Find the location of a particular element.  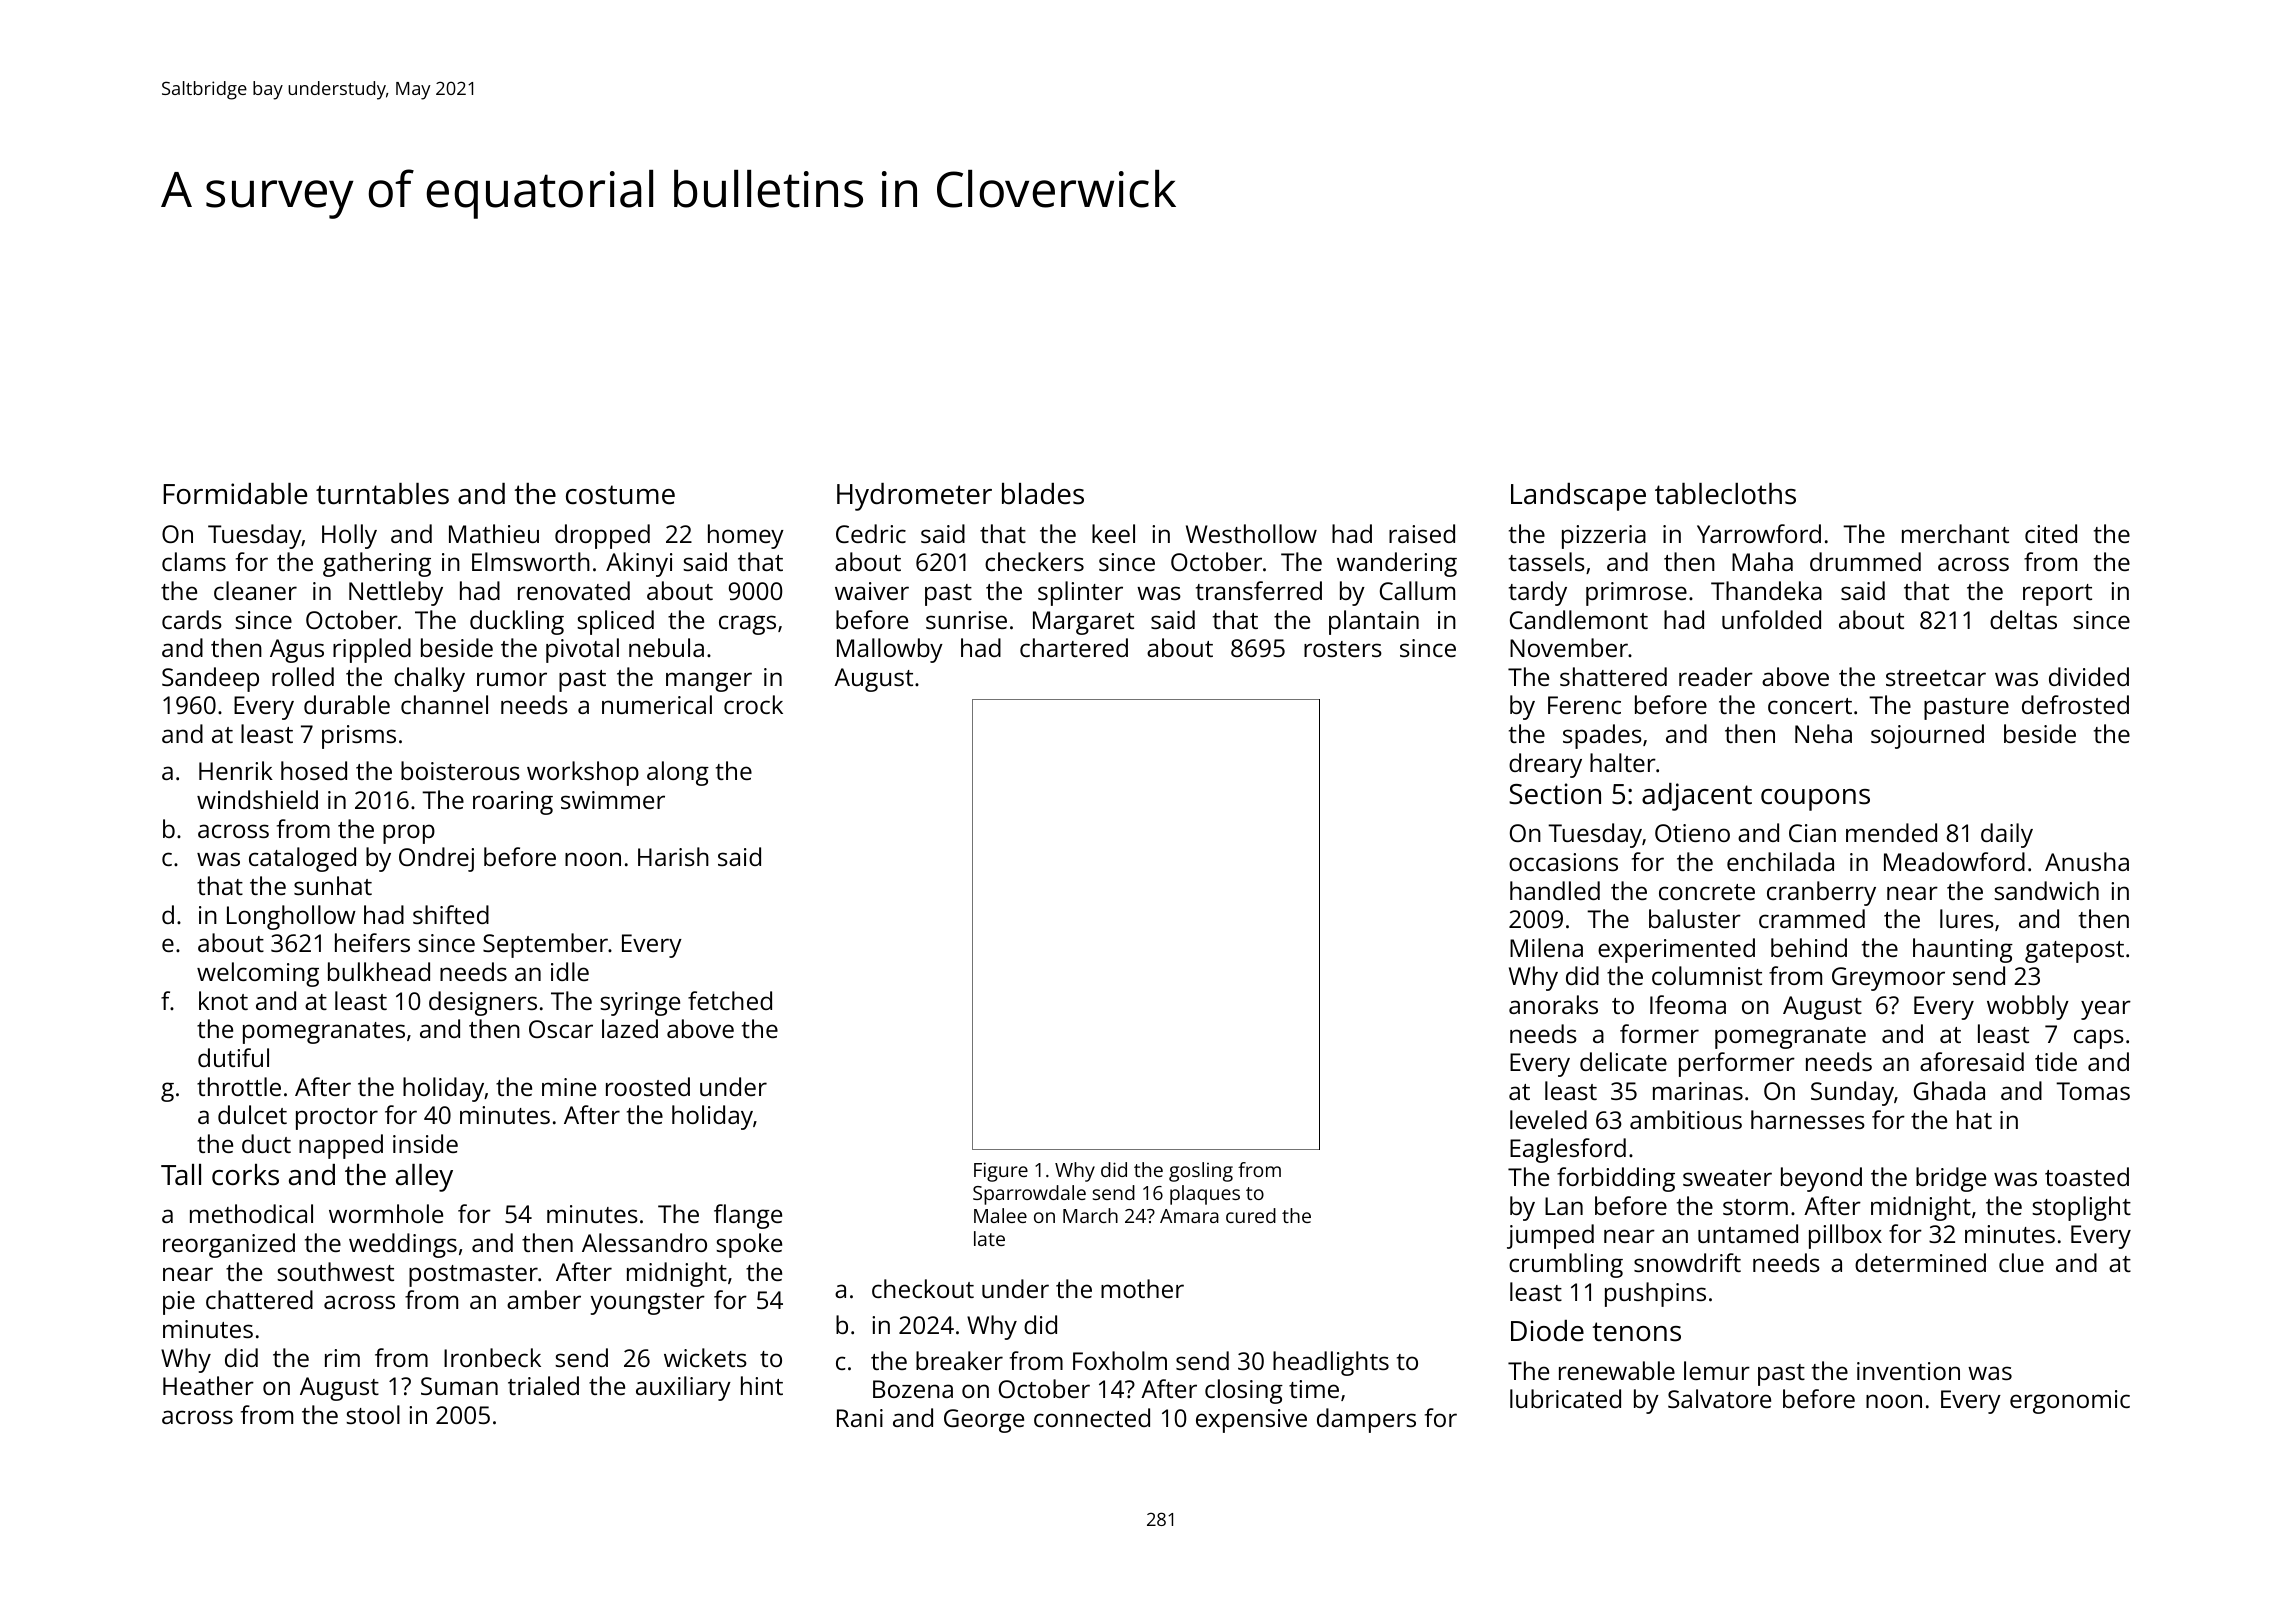

defrosted is located at coordinates (2075, 704).
